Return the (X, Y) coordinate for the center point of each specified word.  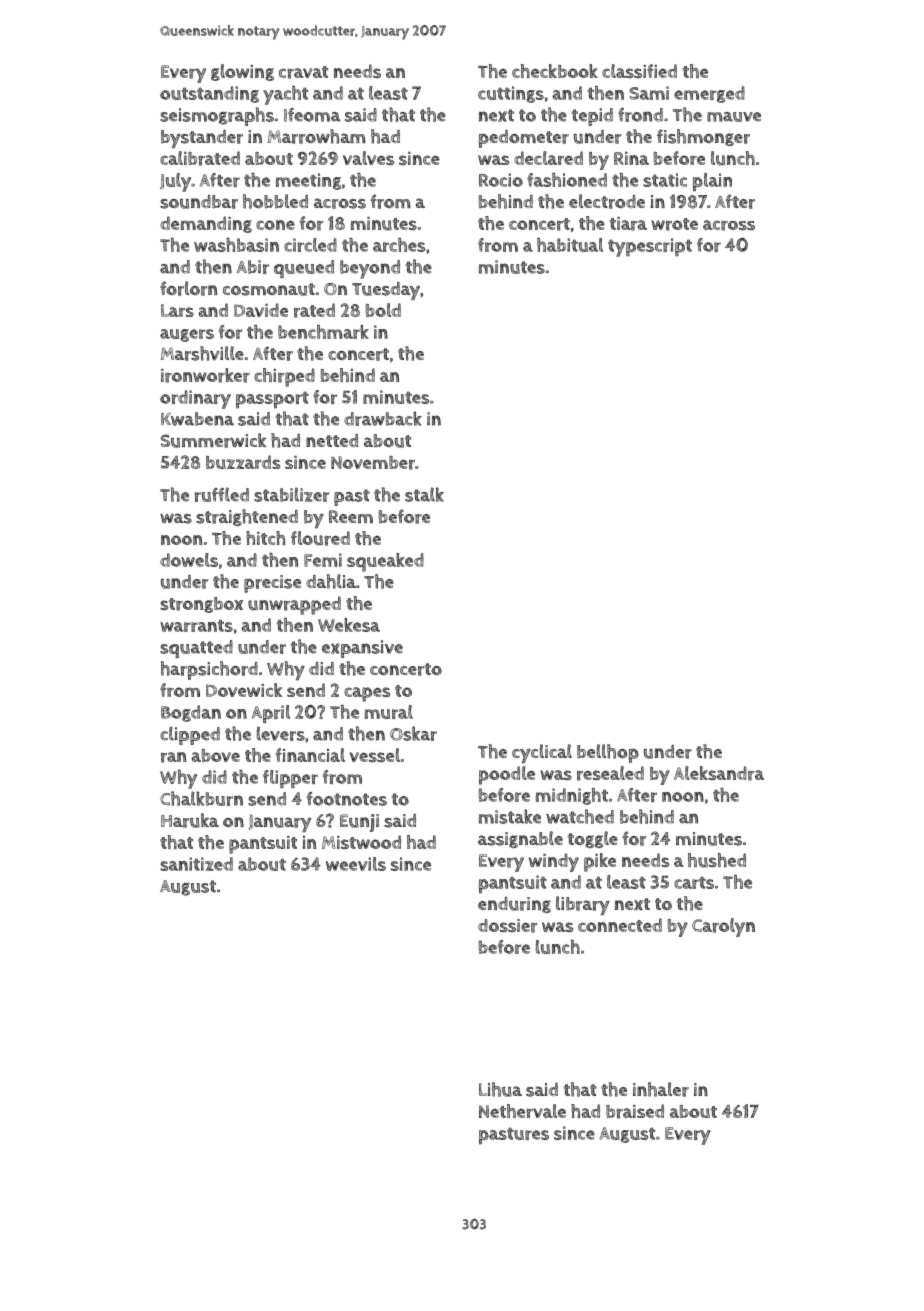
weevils (356, 864)
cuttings (511, 94)
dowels (189, 560)
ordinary (195, 399)
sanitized (196, 864)
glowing (242, 72)
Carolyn (723, 927)
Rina (631, 158)
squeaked (385, 562)
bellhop (608, 753)
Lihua (500, 1089)
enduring (514, 905)
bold (383, 310)
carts (694, 882)
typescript (650, 247)
